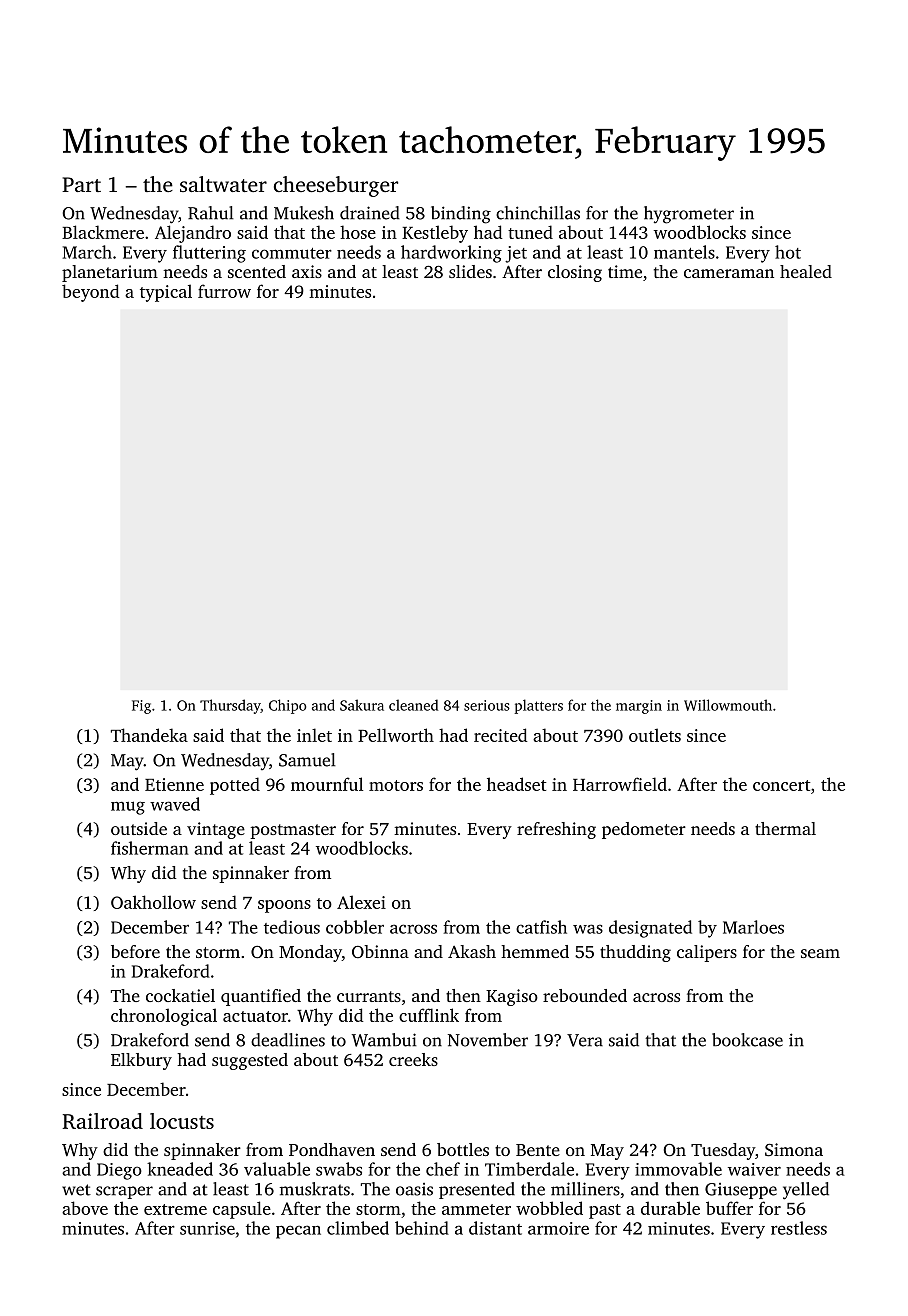 This page has width=908, height=1316. I want to click on Oakhollow, so click(153, 902).
